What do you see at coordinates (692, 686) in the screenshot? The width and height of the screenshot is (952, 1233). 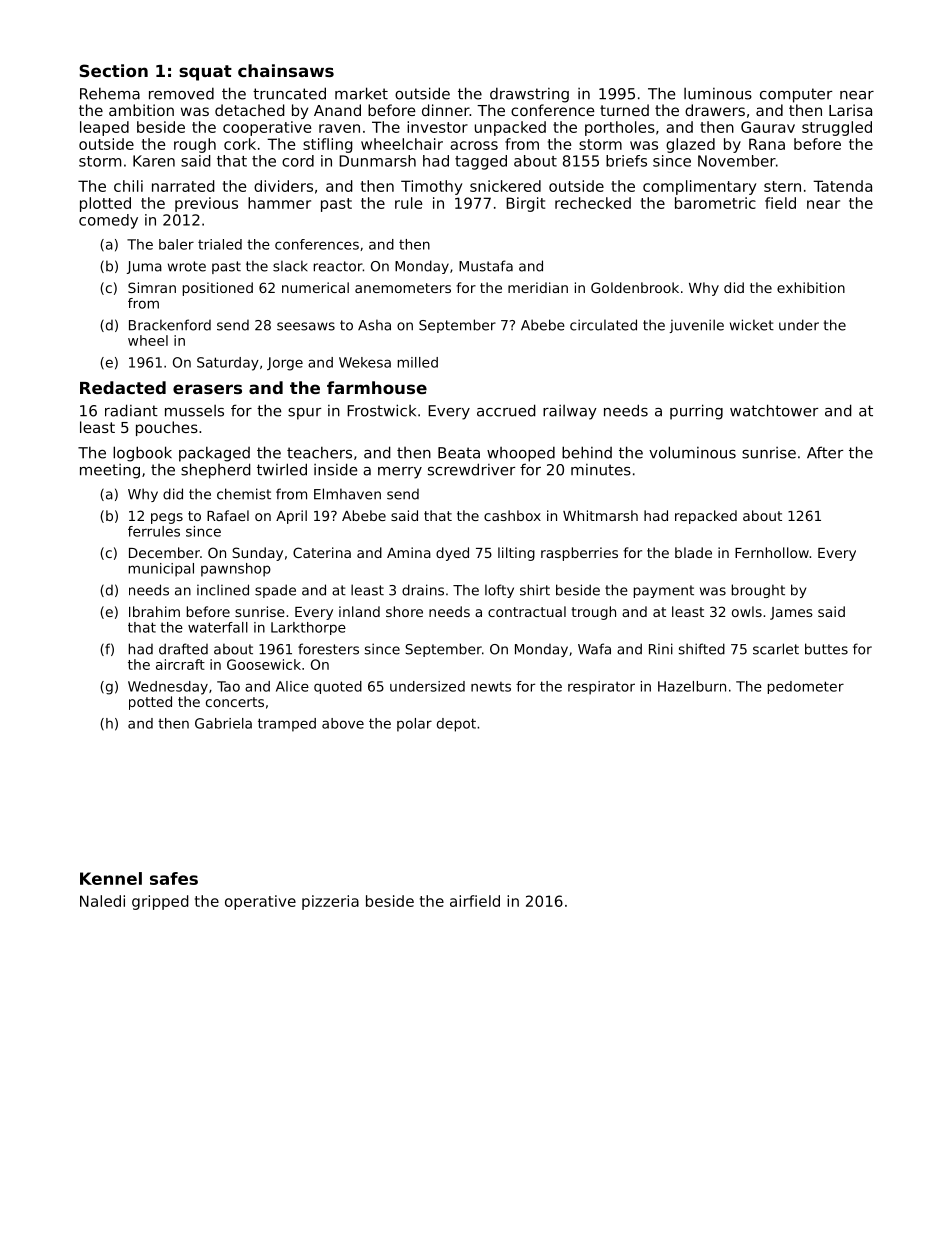 I see `Hazelburn` at bounding box center [692, 686].
